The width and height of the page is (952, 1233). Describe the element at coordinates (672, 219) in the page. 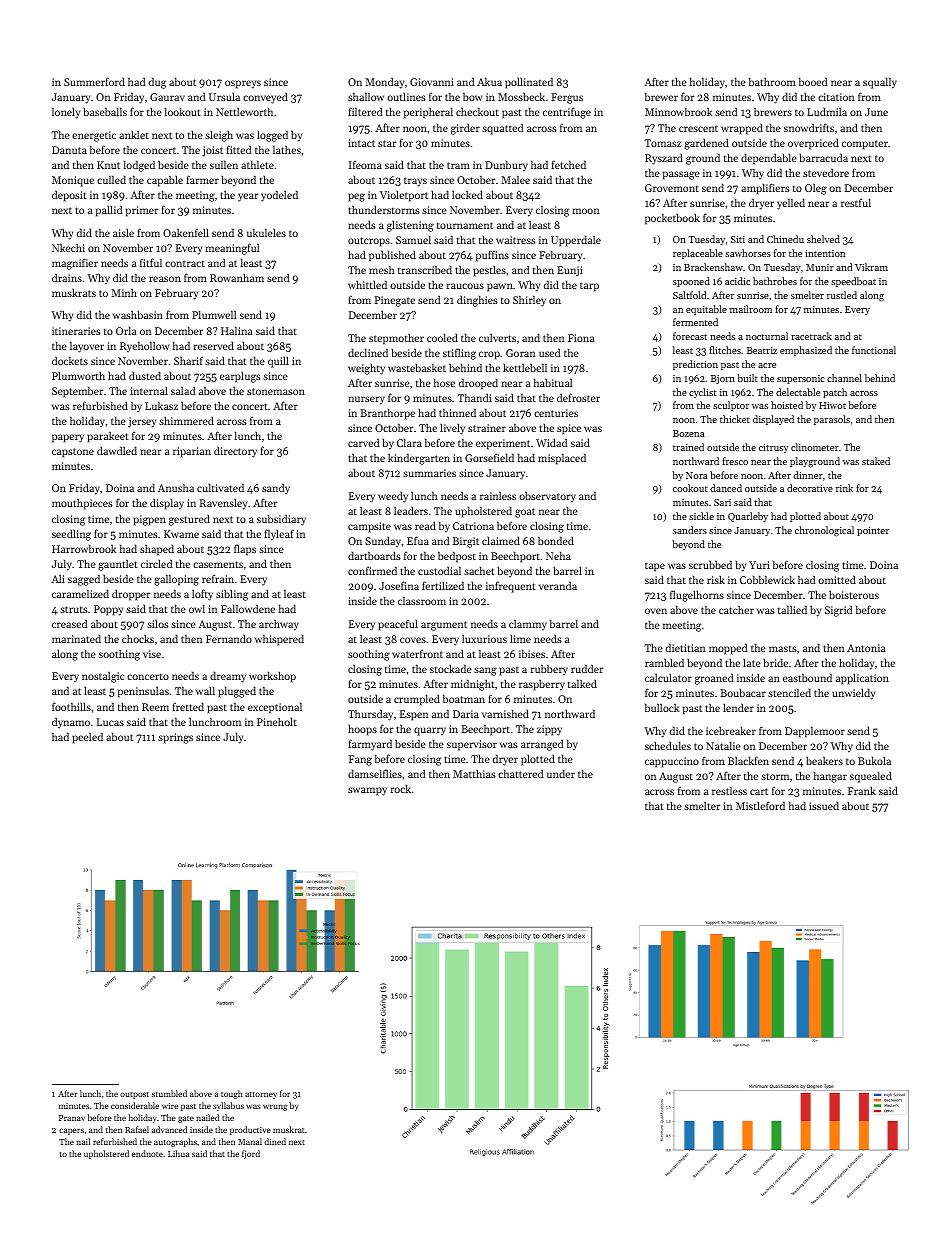

I see `pocketbook` at that location.
